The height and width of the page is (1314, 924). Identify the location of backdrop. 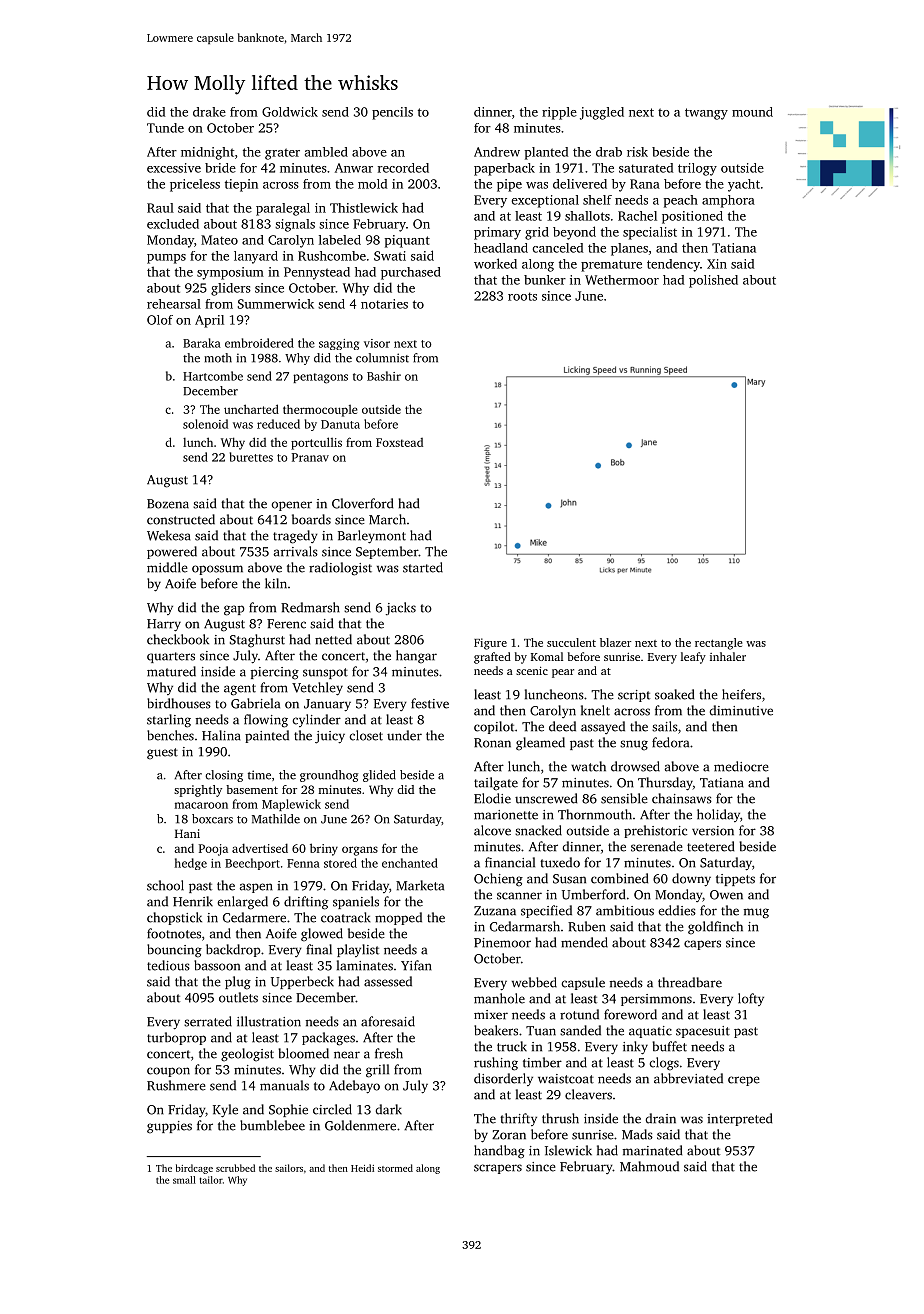
(233, 950).
